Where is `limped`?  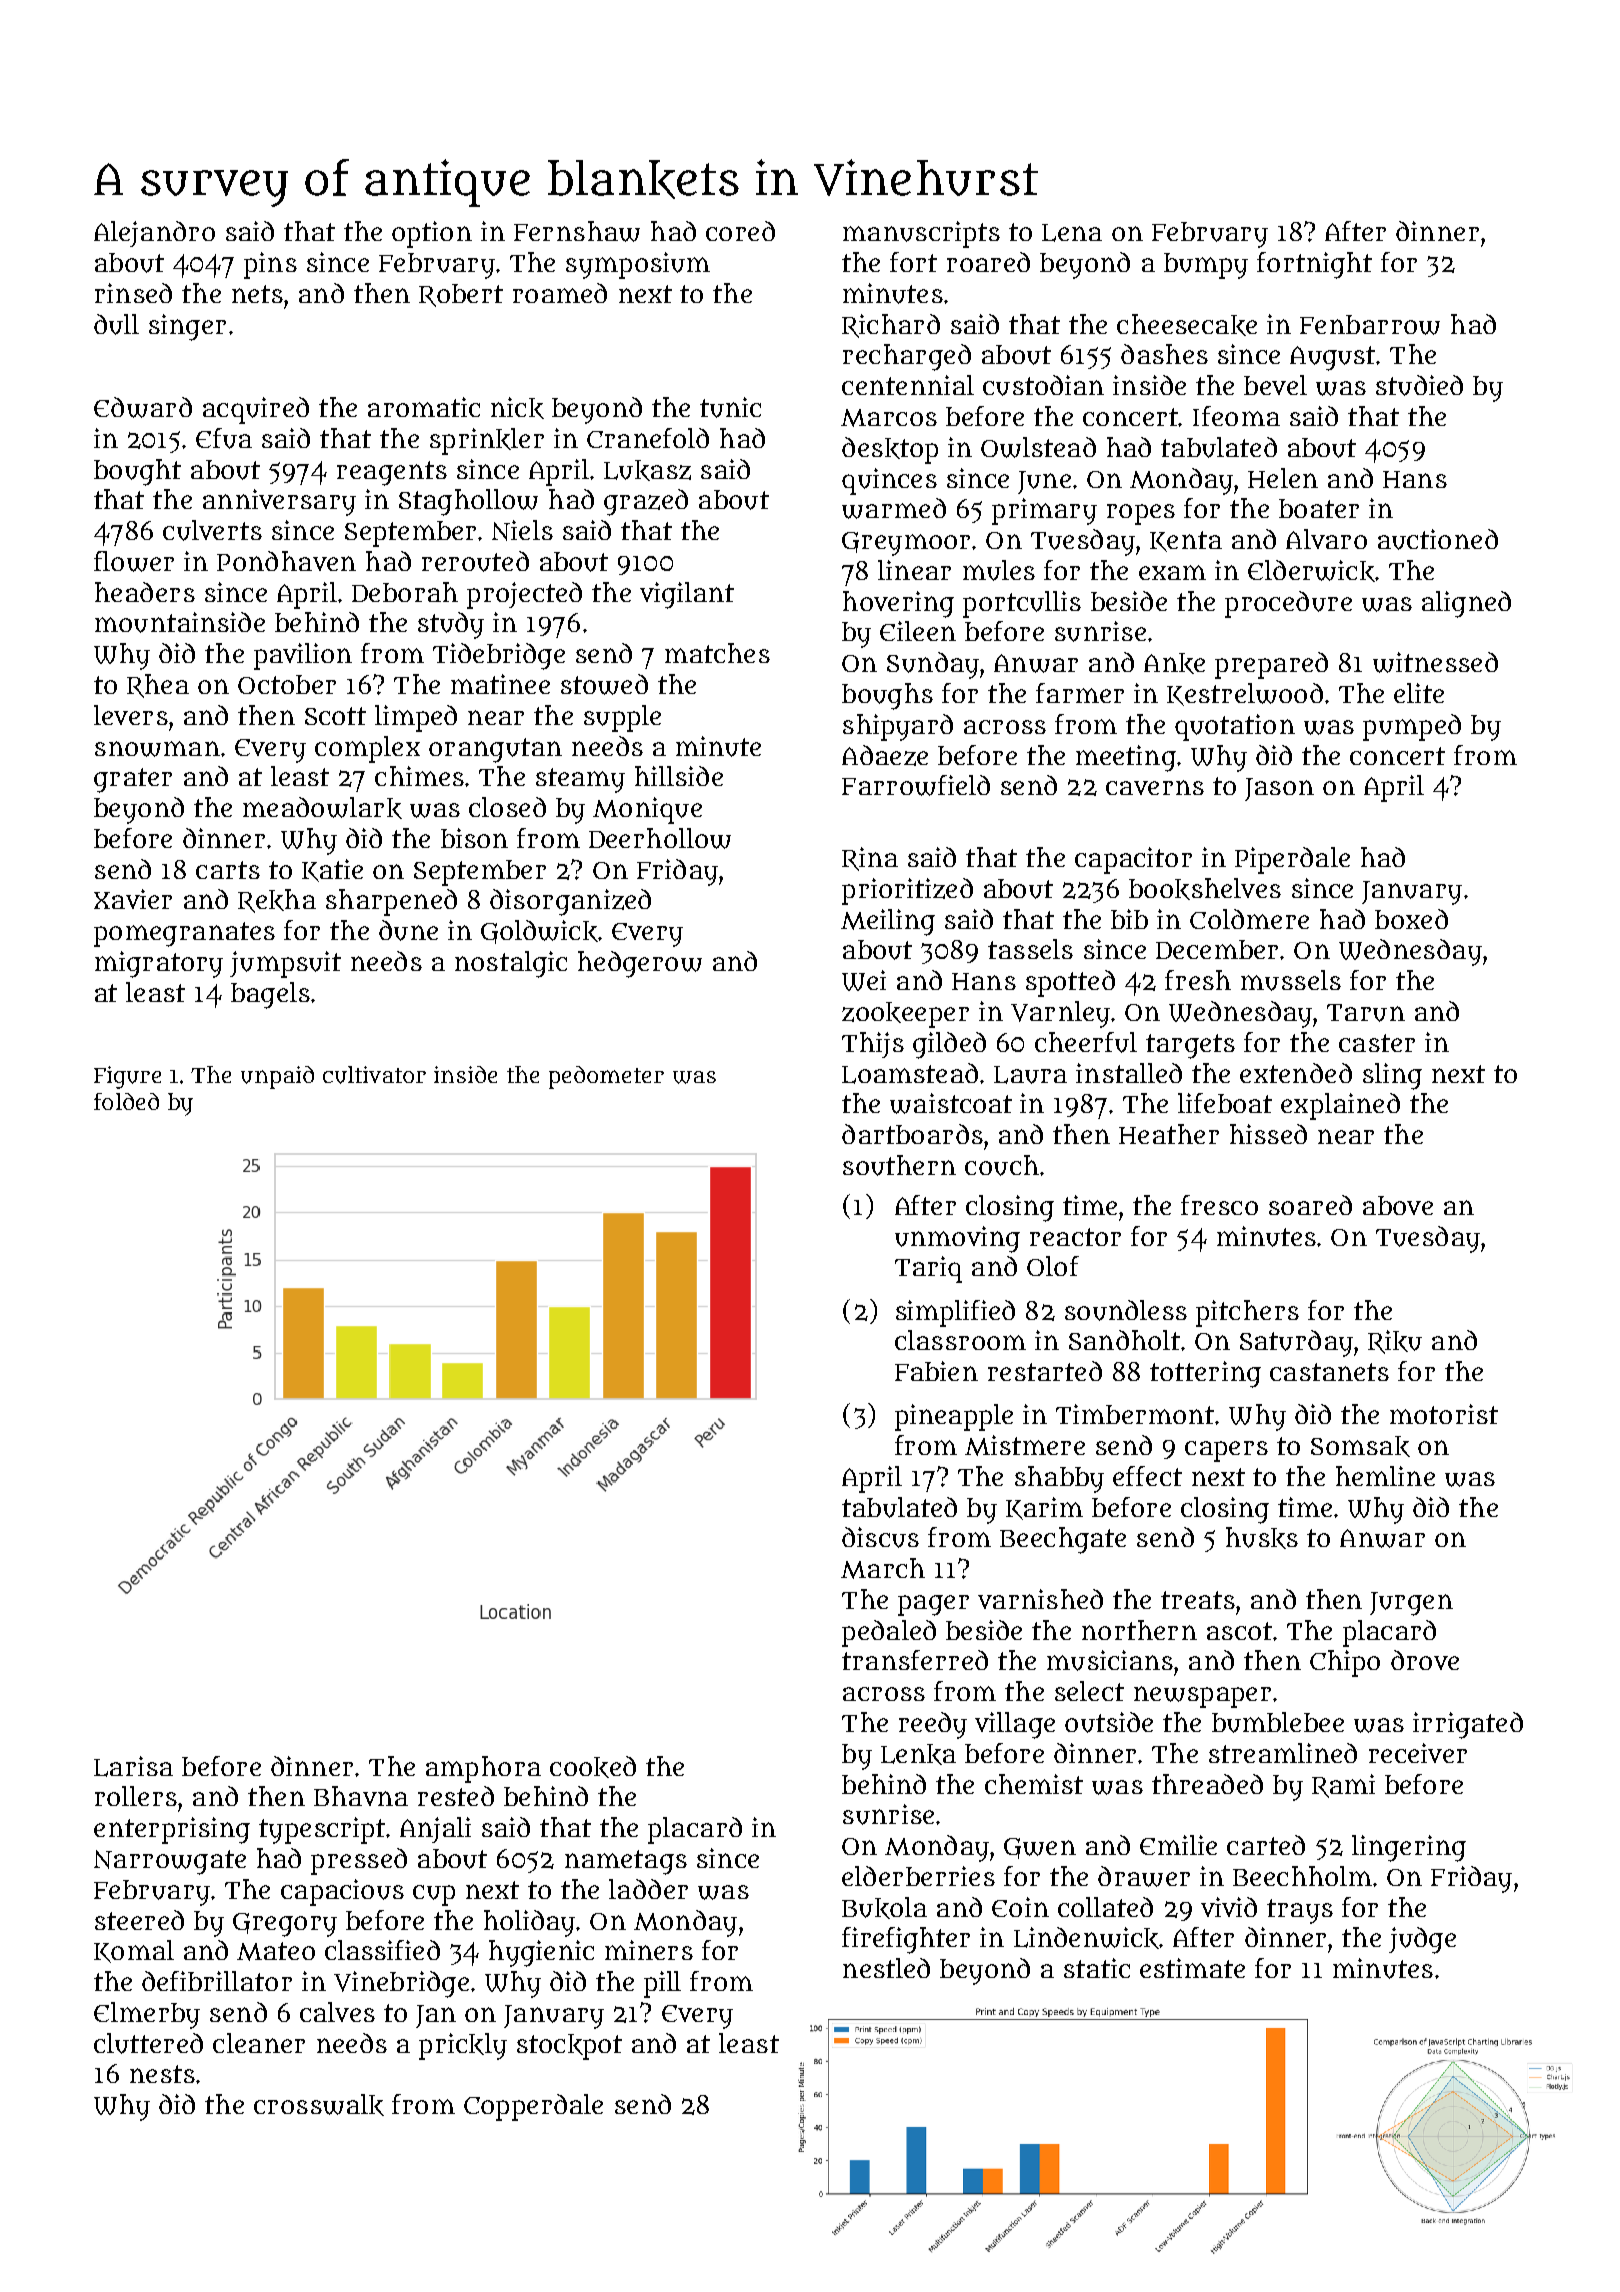 limped is located at coordinates (416, 718).
